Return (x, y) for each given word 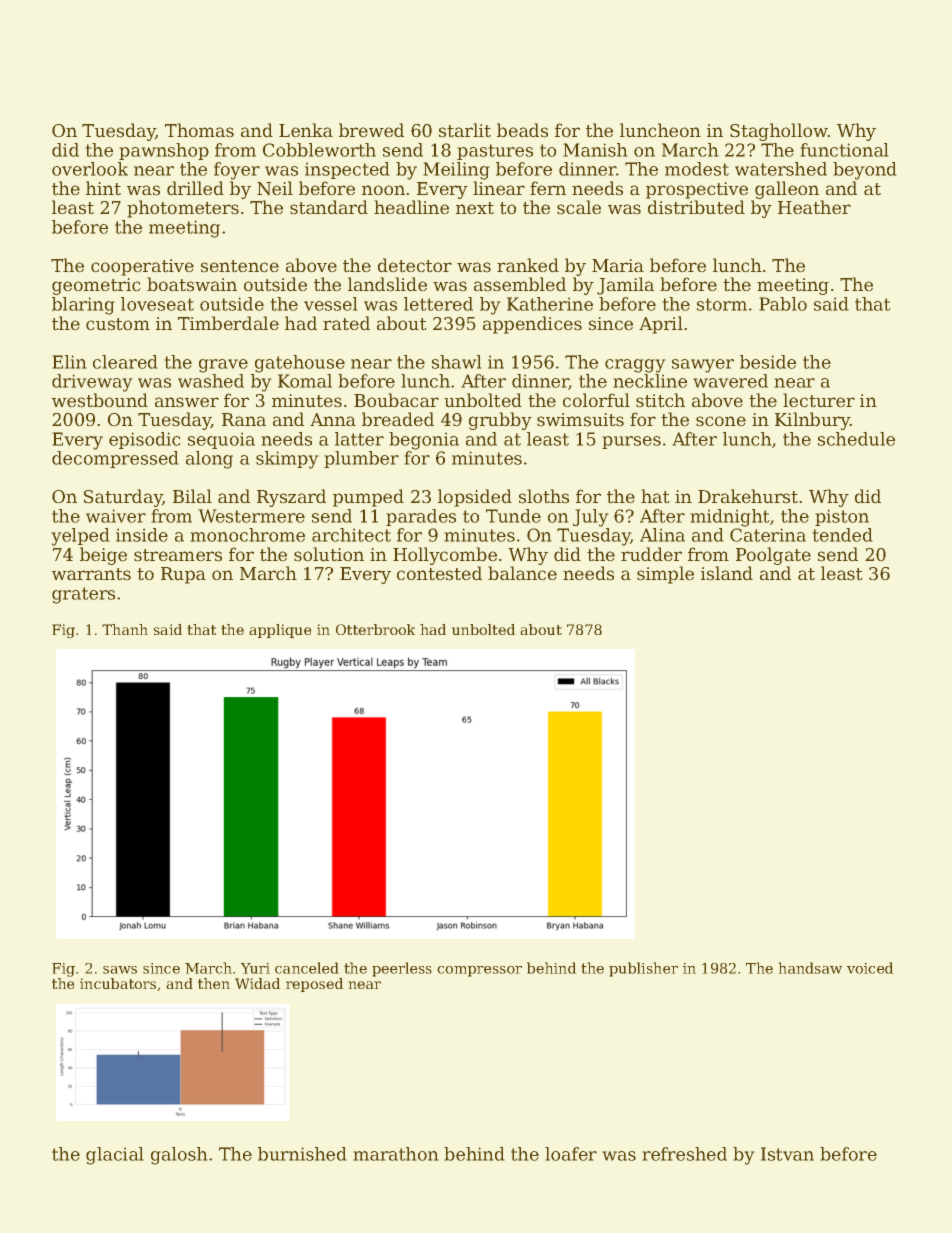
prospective (697, 190)
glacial (115, 1156)
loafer (571, 1154)
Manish (595, 150)
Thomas (199, 130)
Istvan (787, 1154)
